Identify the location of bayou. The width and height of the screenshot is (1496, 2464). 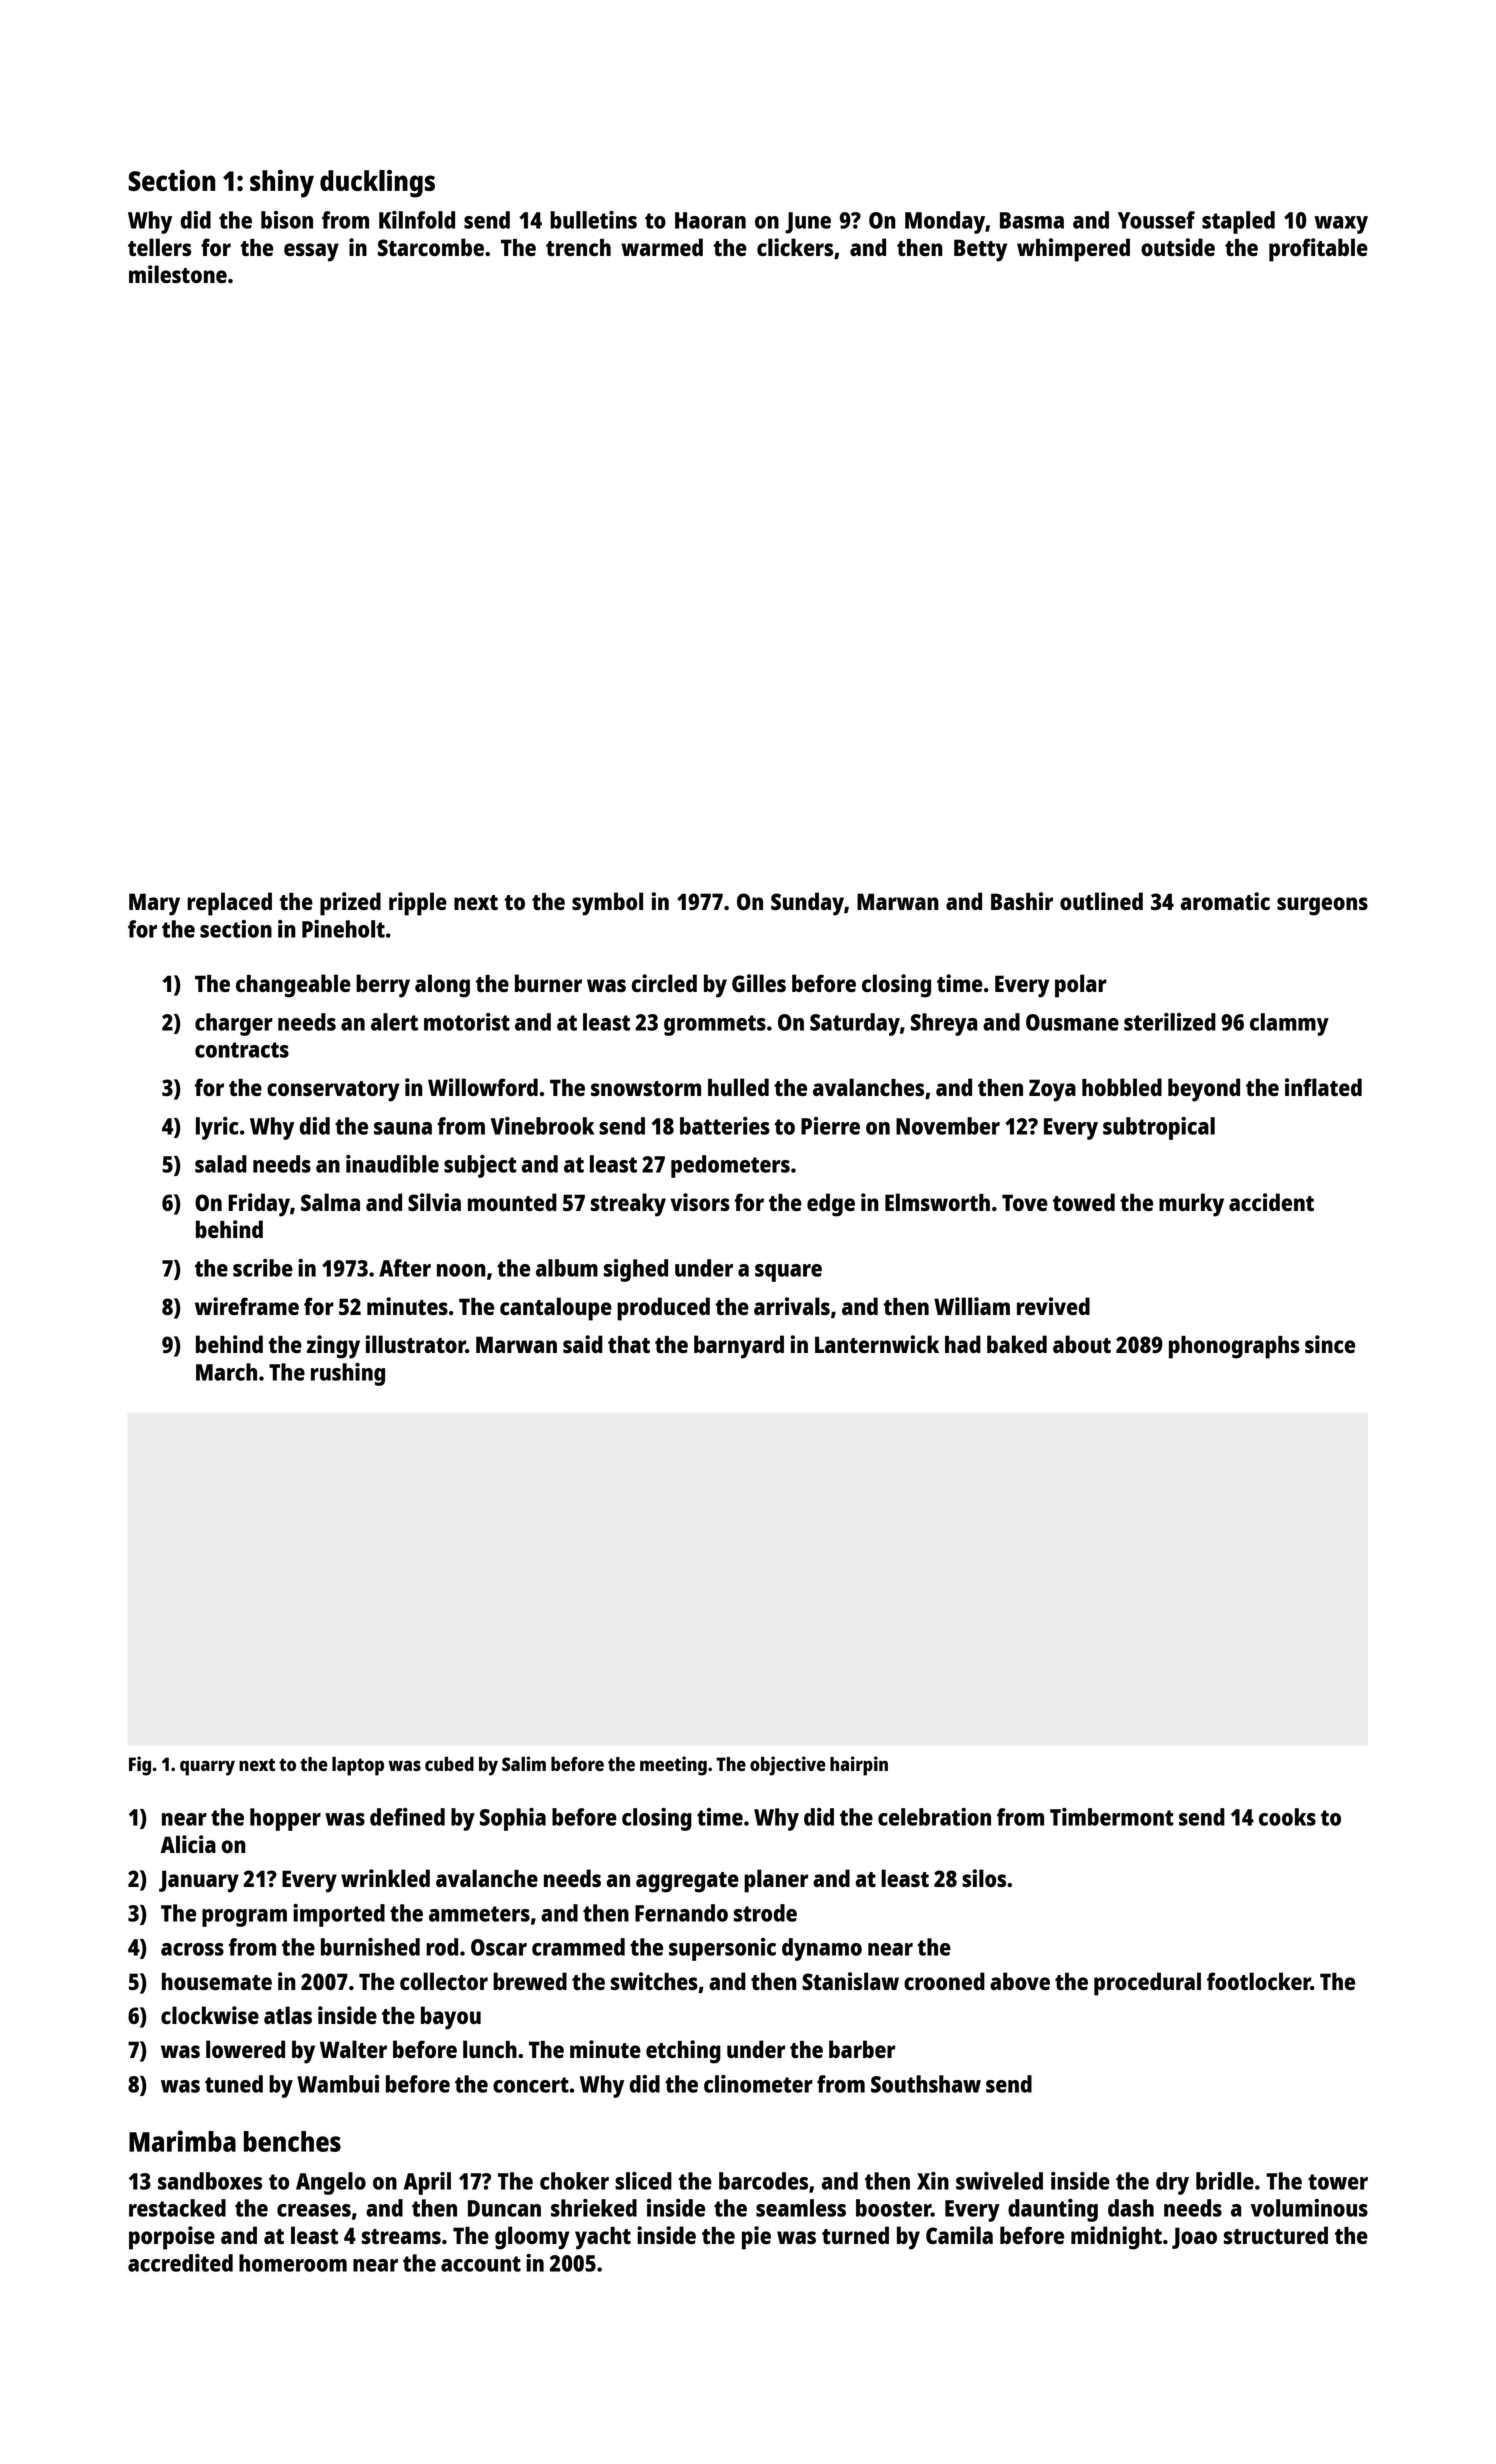
(451, 2018).
